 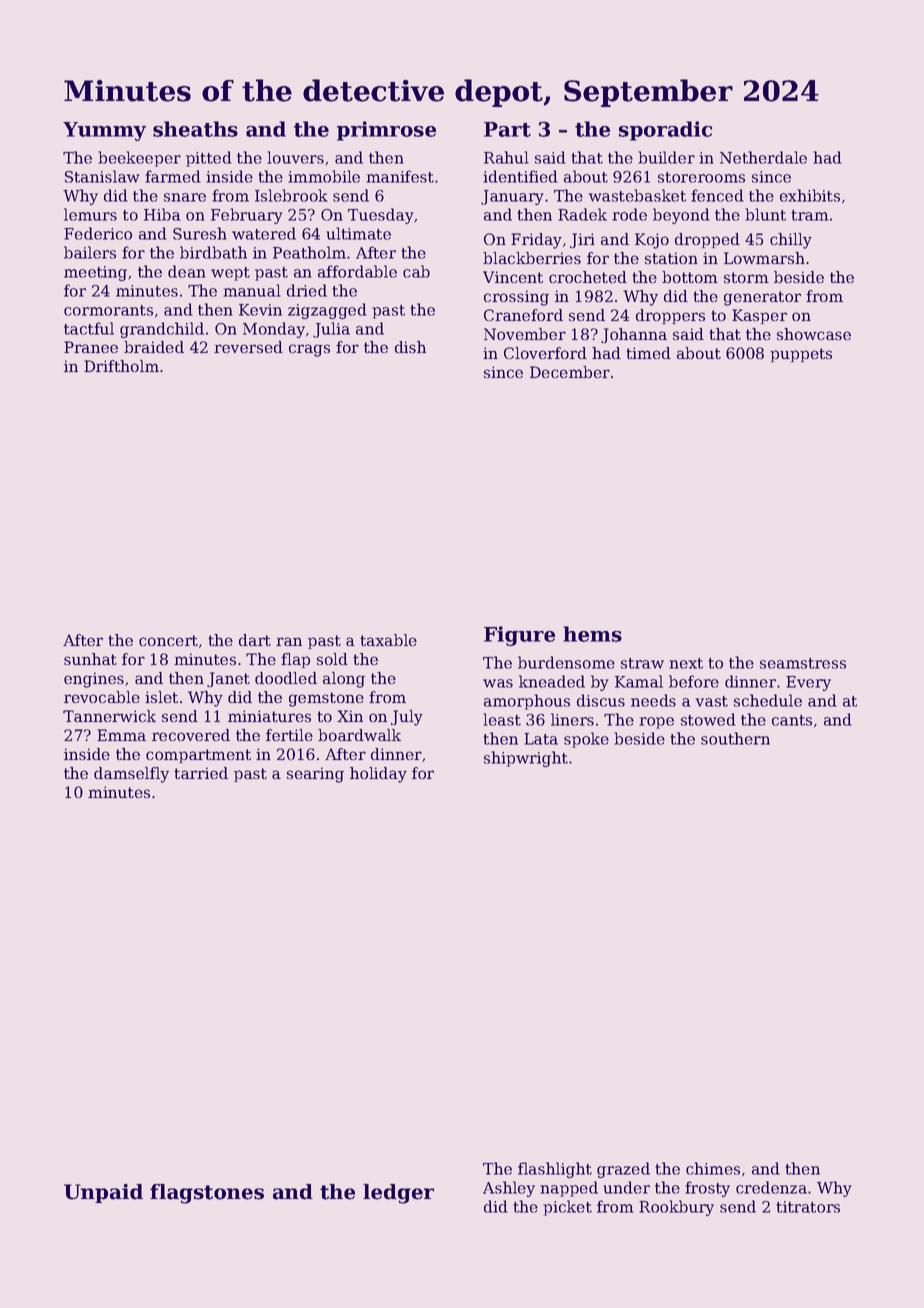 I want to click on tram, so click(x=810, y=215).
